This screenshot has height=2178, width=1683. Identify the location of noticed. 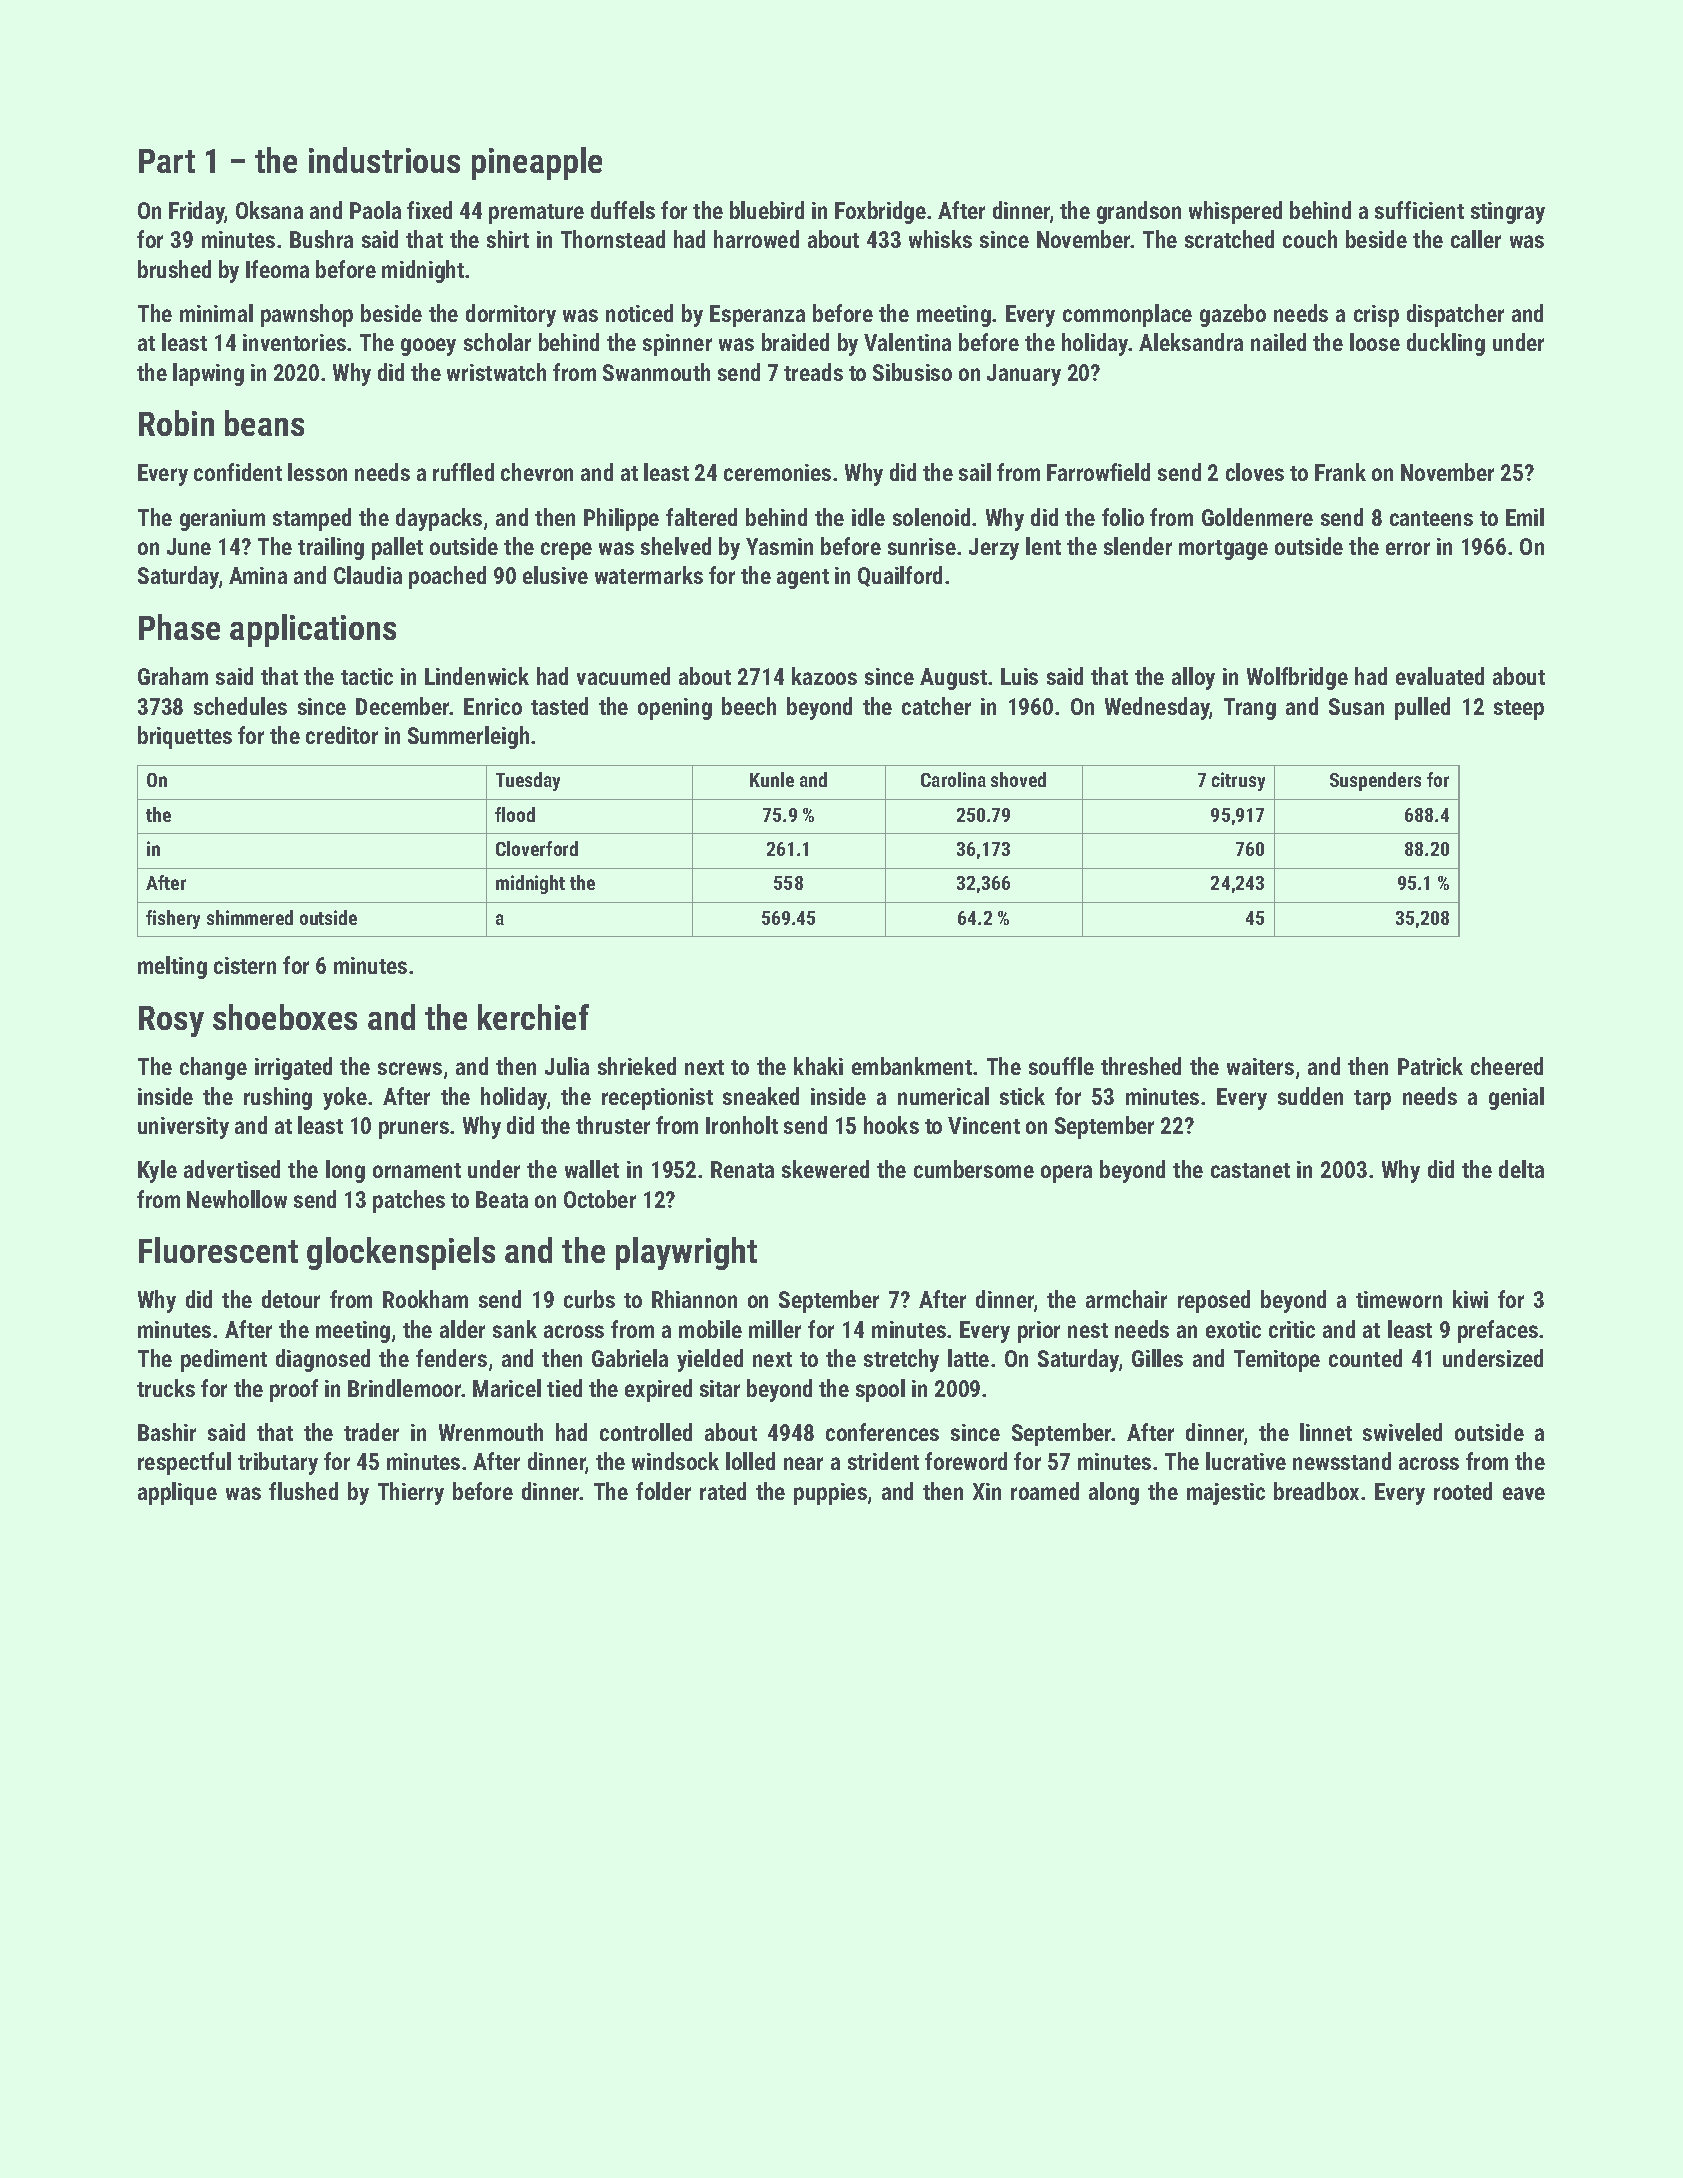
(639, 313).
